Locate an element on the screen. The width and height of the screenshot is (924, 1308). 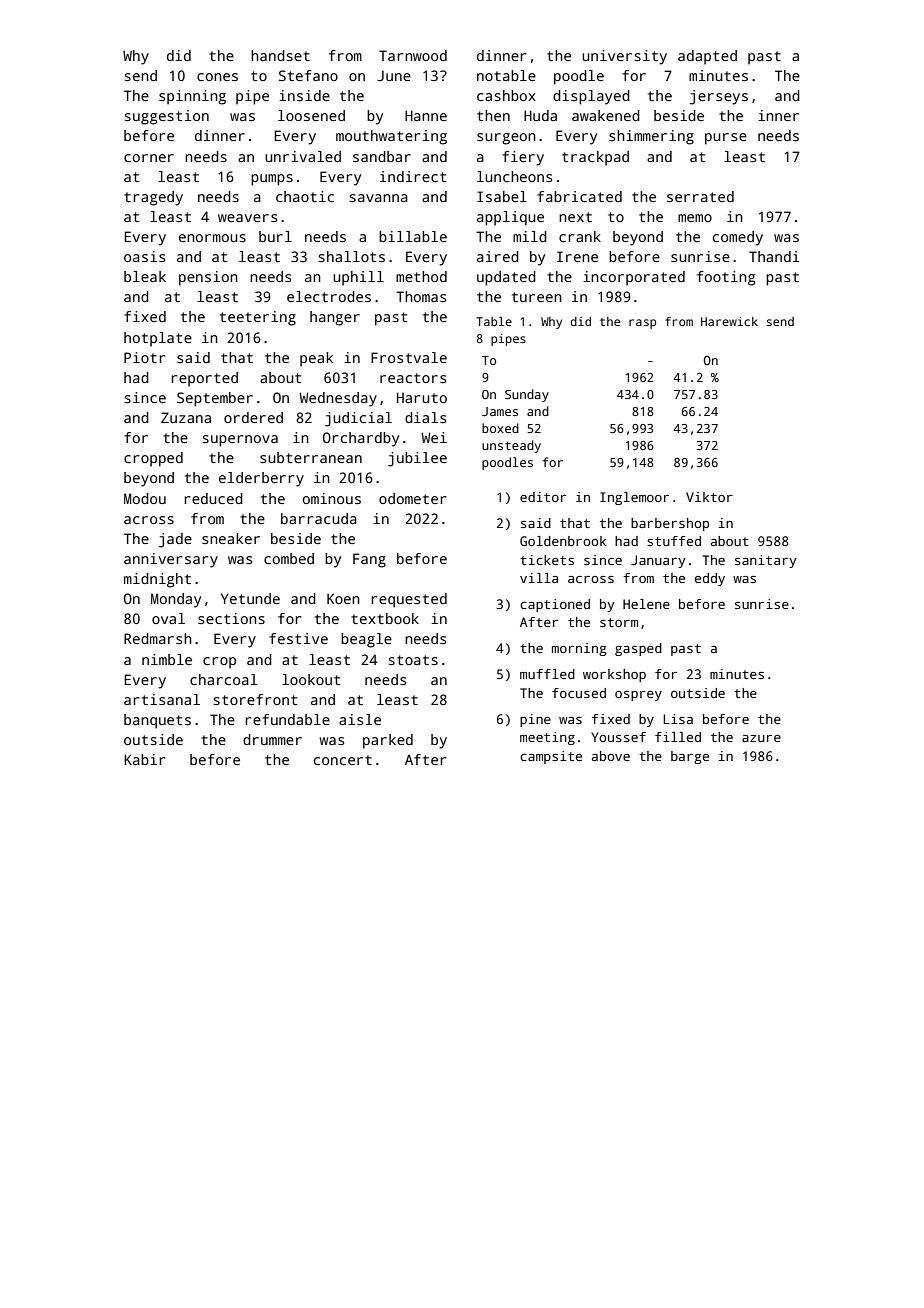
Thandi is located at coordinates (774, 256).
